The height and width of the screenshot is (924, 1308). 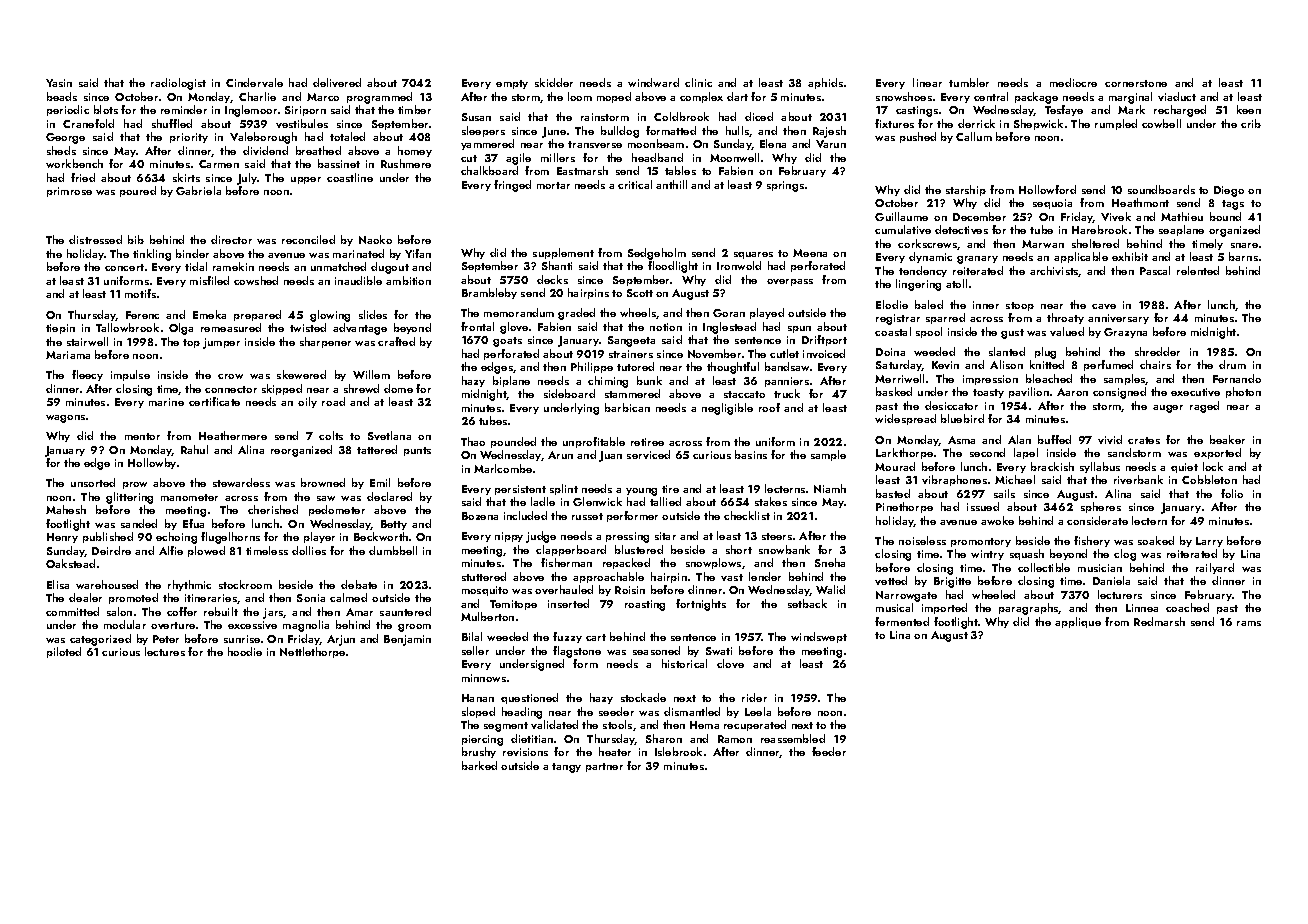 I want to click on short, so click(x=739, y=549).
